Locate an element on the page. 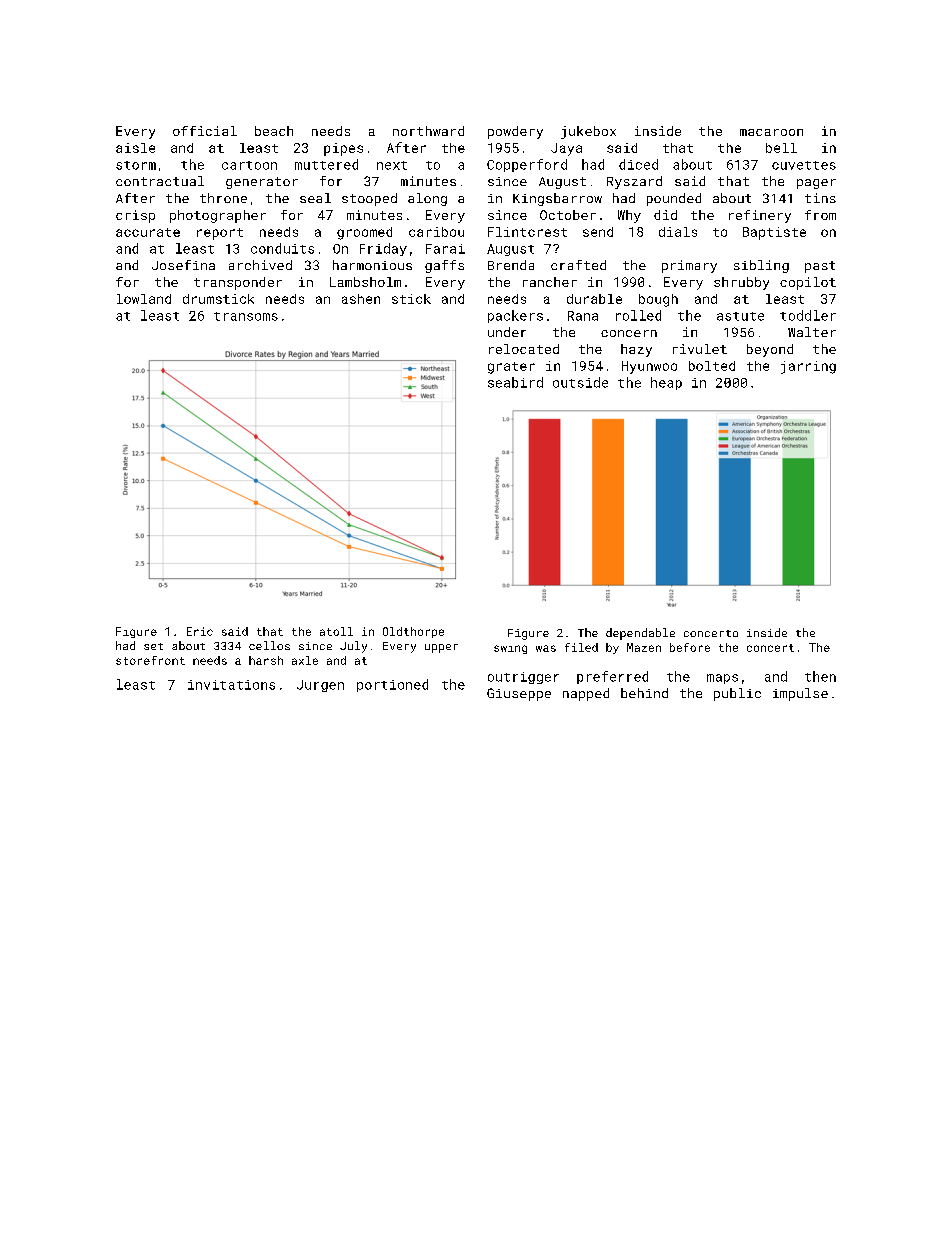 The image size is (952, 1233). northward is located at coordinates (428, 131).
